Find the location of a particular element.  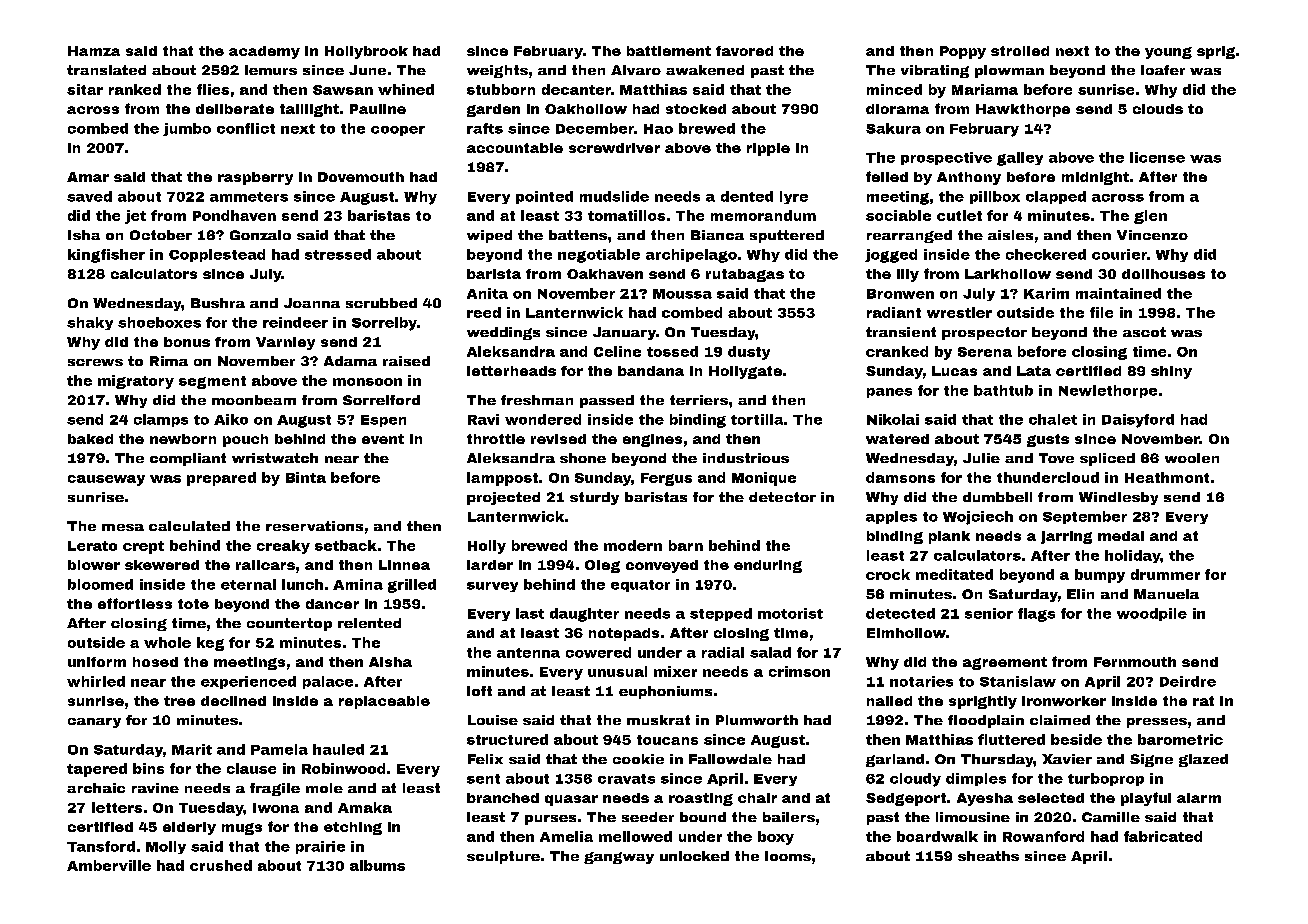

skewered is located at coordinates (162, 565).
